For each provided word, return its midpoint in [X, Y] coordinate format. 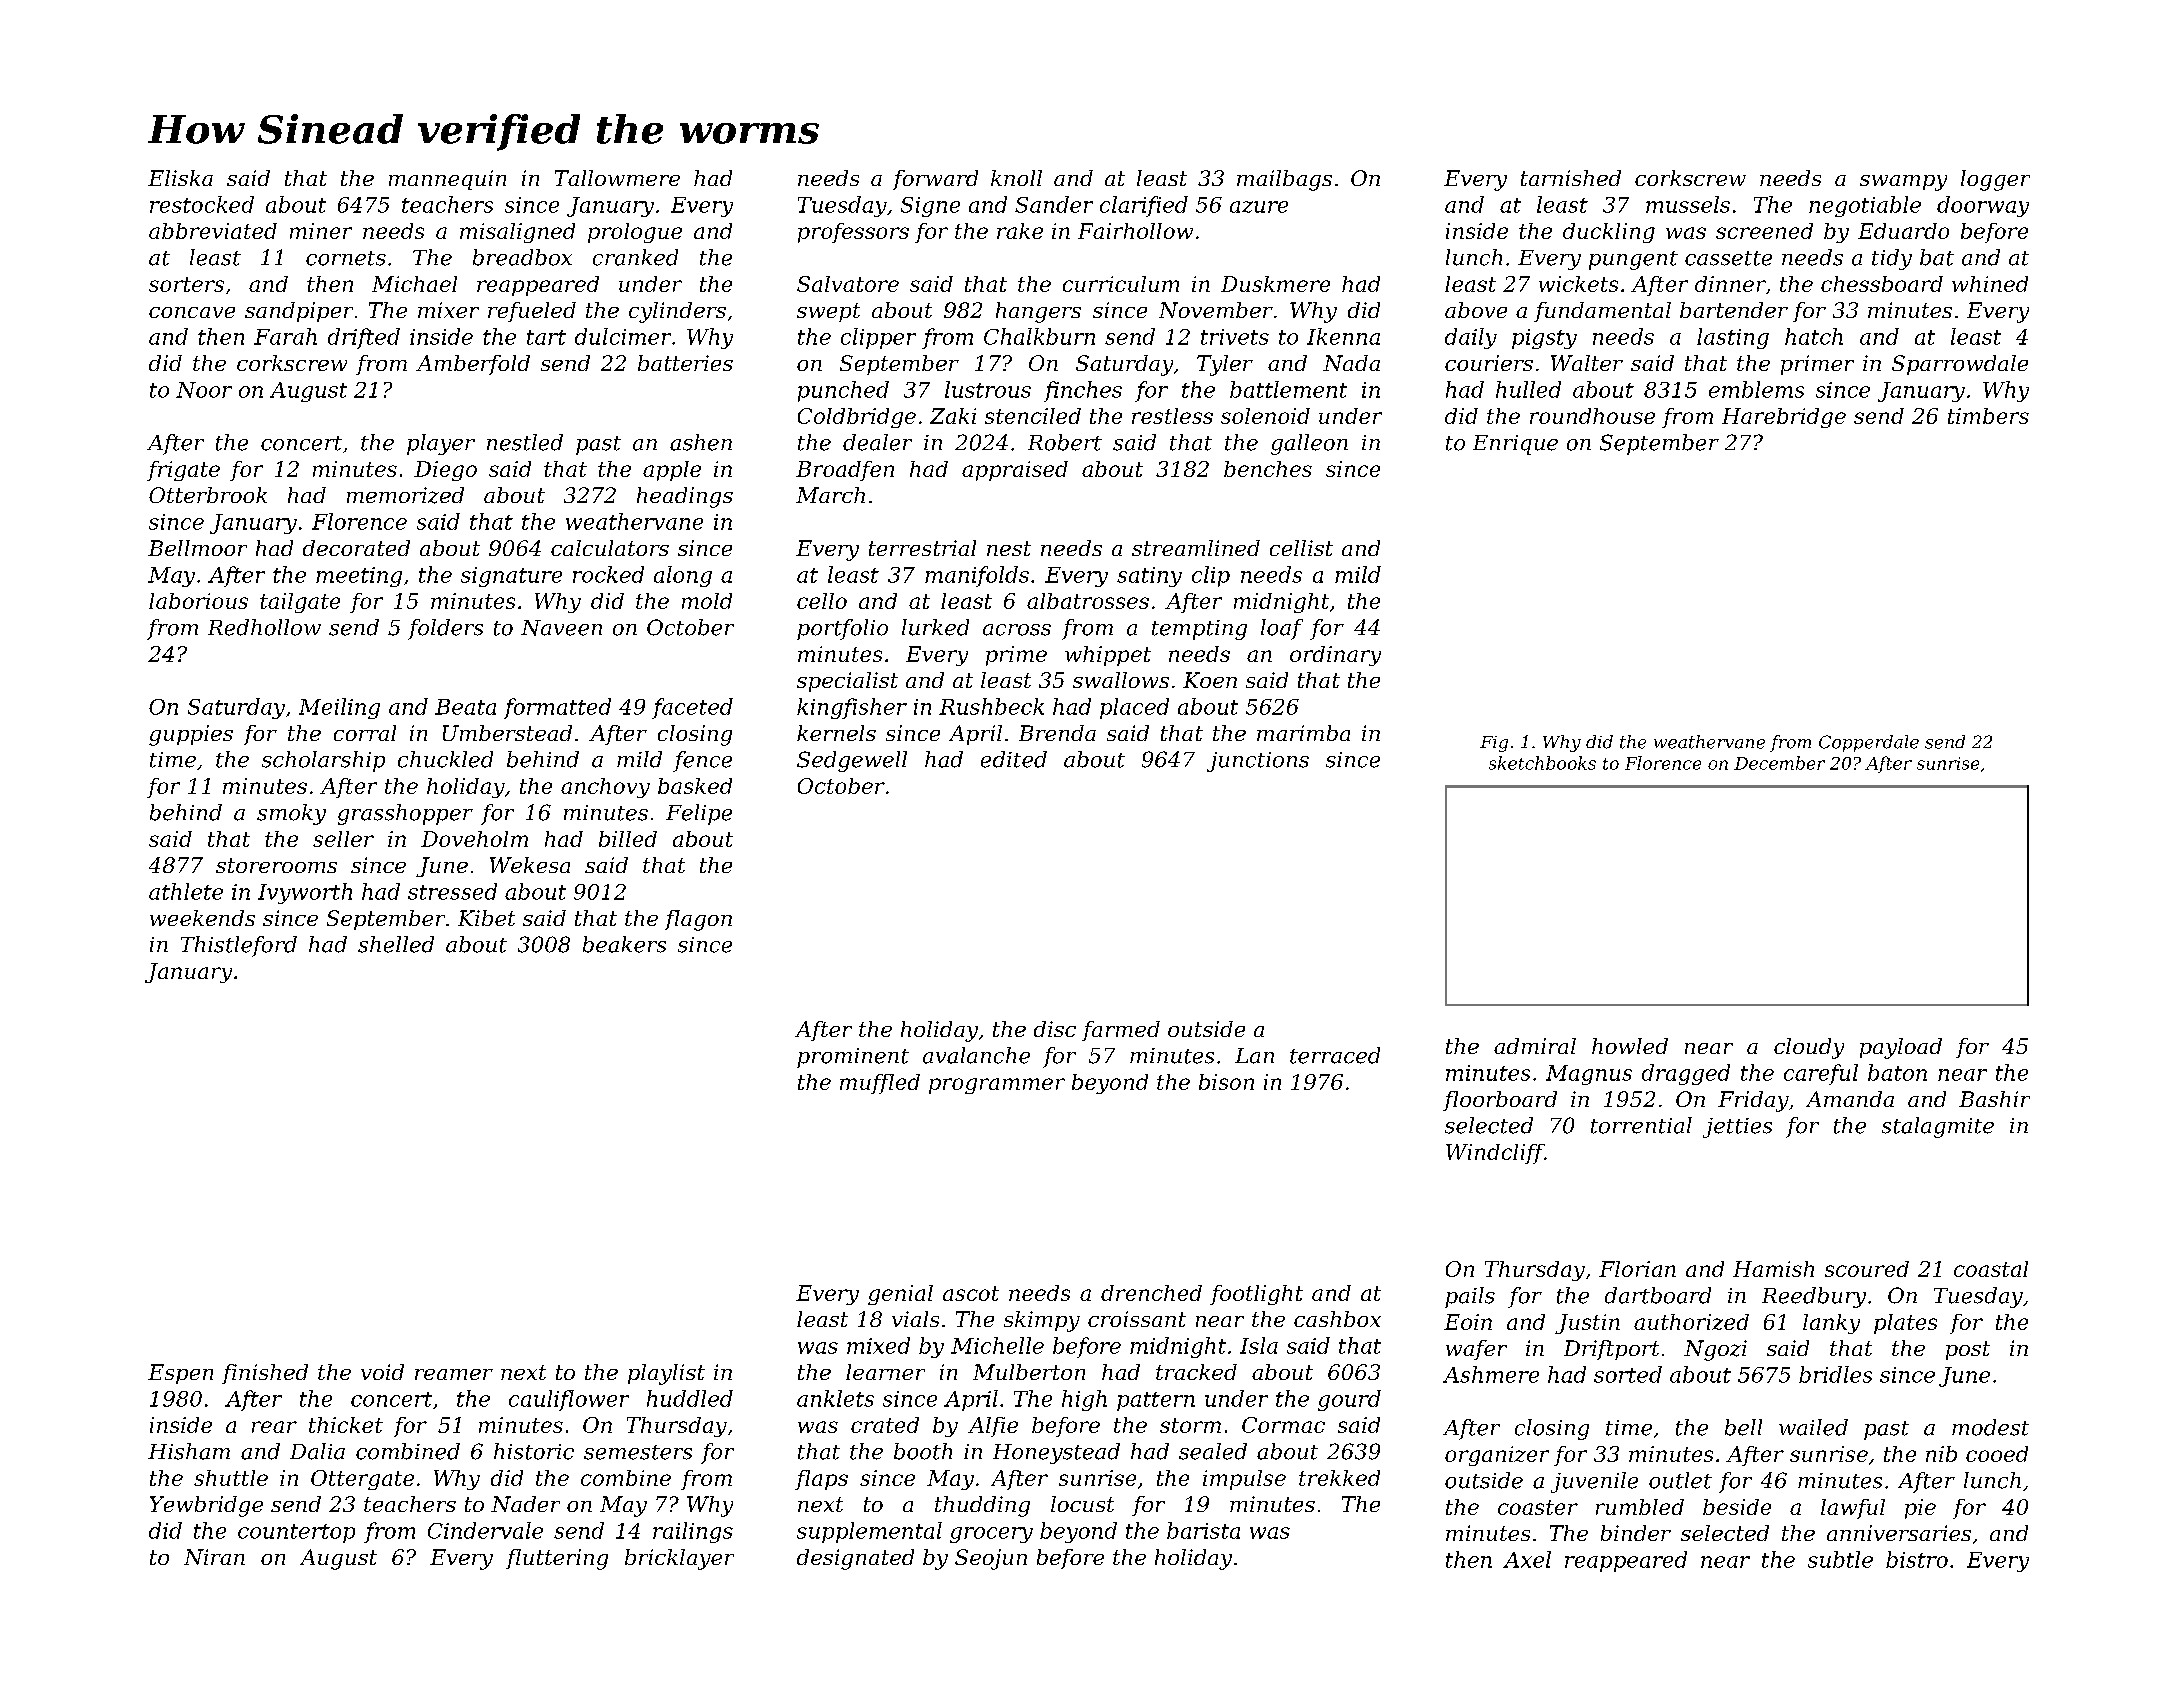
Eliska [180, 178]
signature [511, 577]
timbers [1988, 416]
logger [1995, 180]
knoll [1016, 178]
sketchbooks [1542, 763]
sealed [1213, 1451]
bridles [1835, 1374]
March [830, 495]
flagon [698, 920]
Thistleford [239, 946]
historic [534, 1451]
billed [628, 839]
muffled [880, 1084]
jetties [1737, 1128]
